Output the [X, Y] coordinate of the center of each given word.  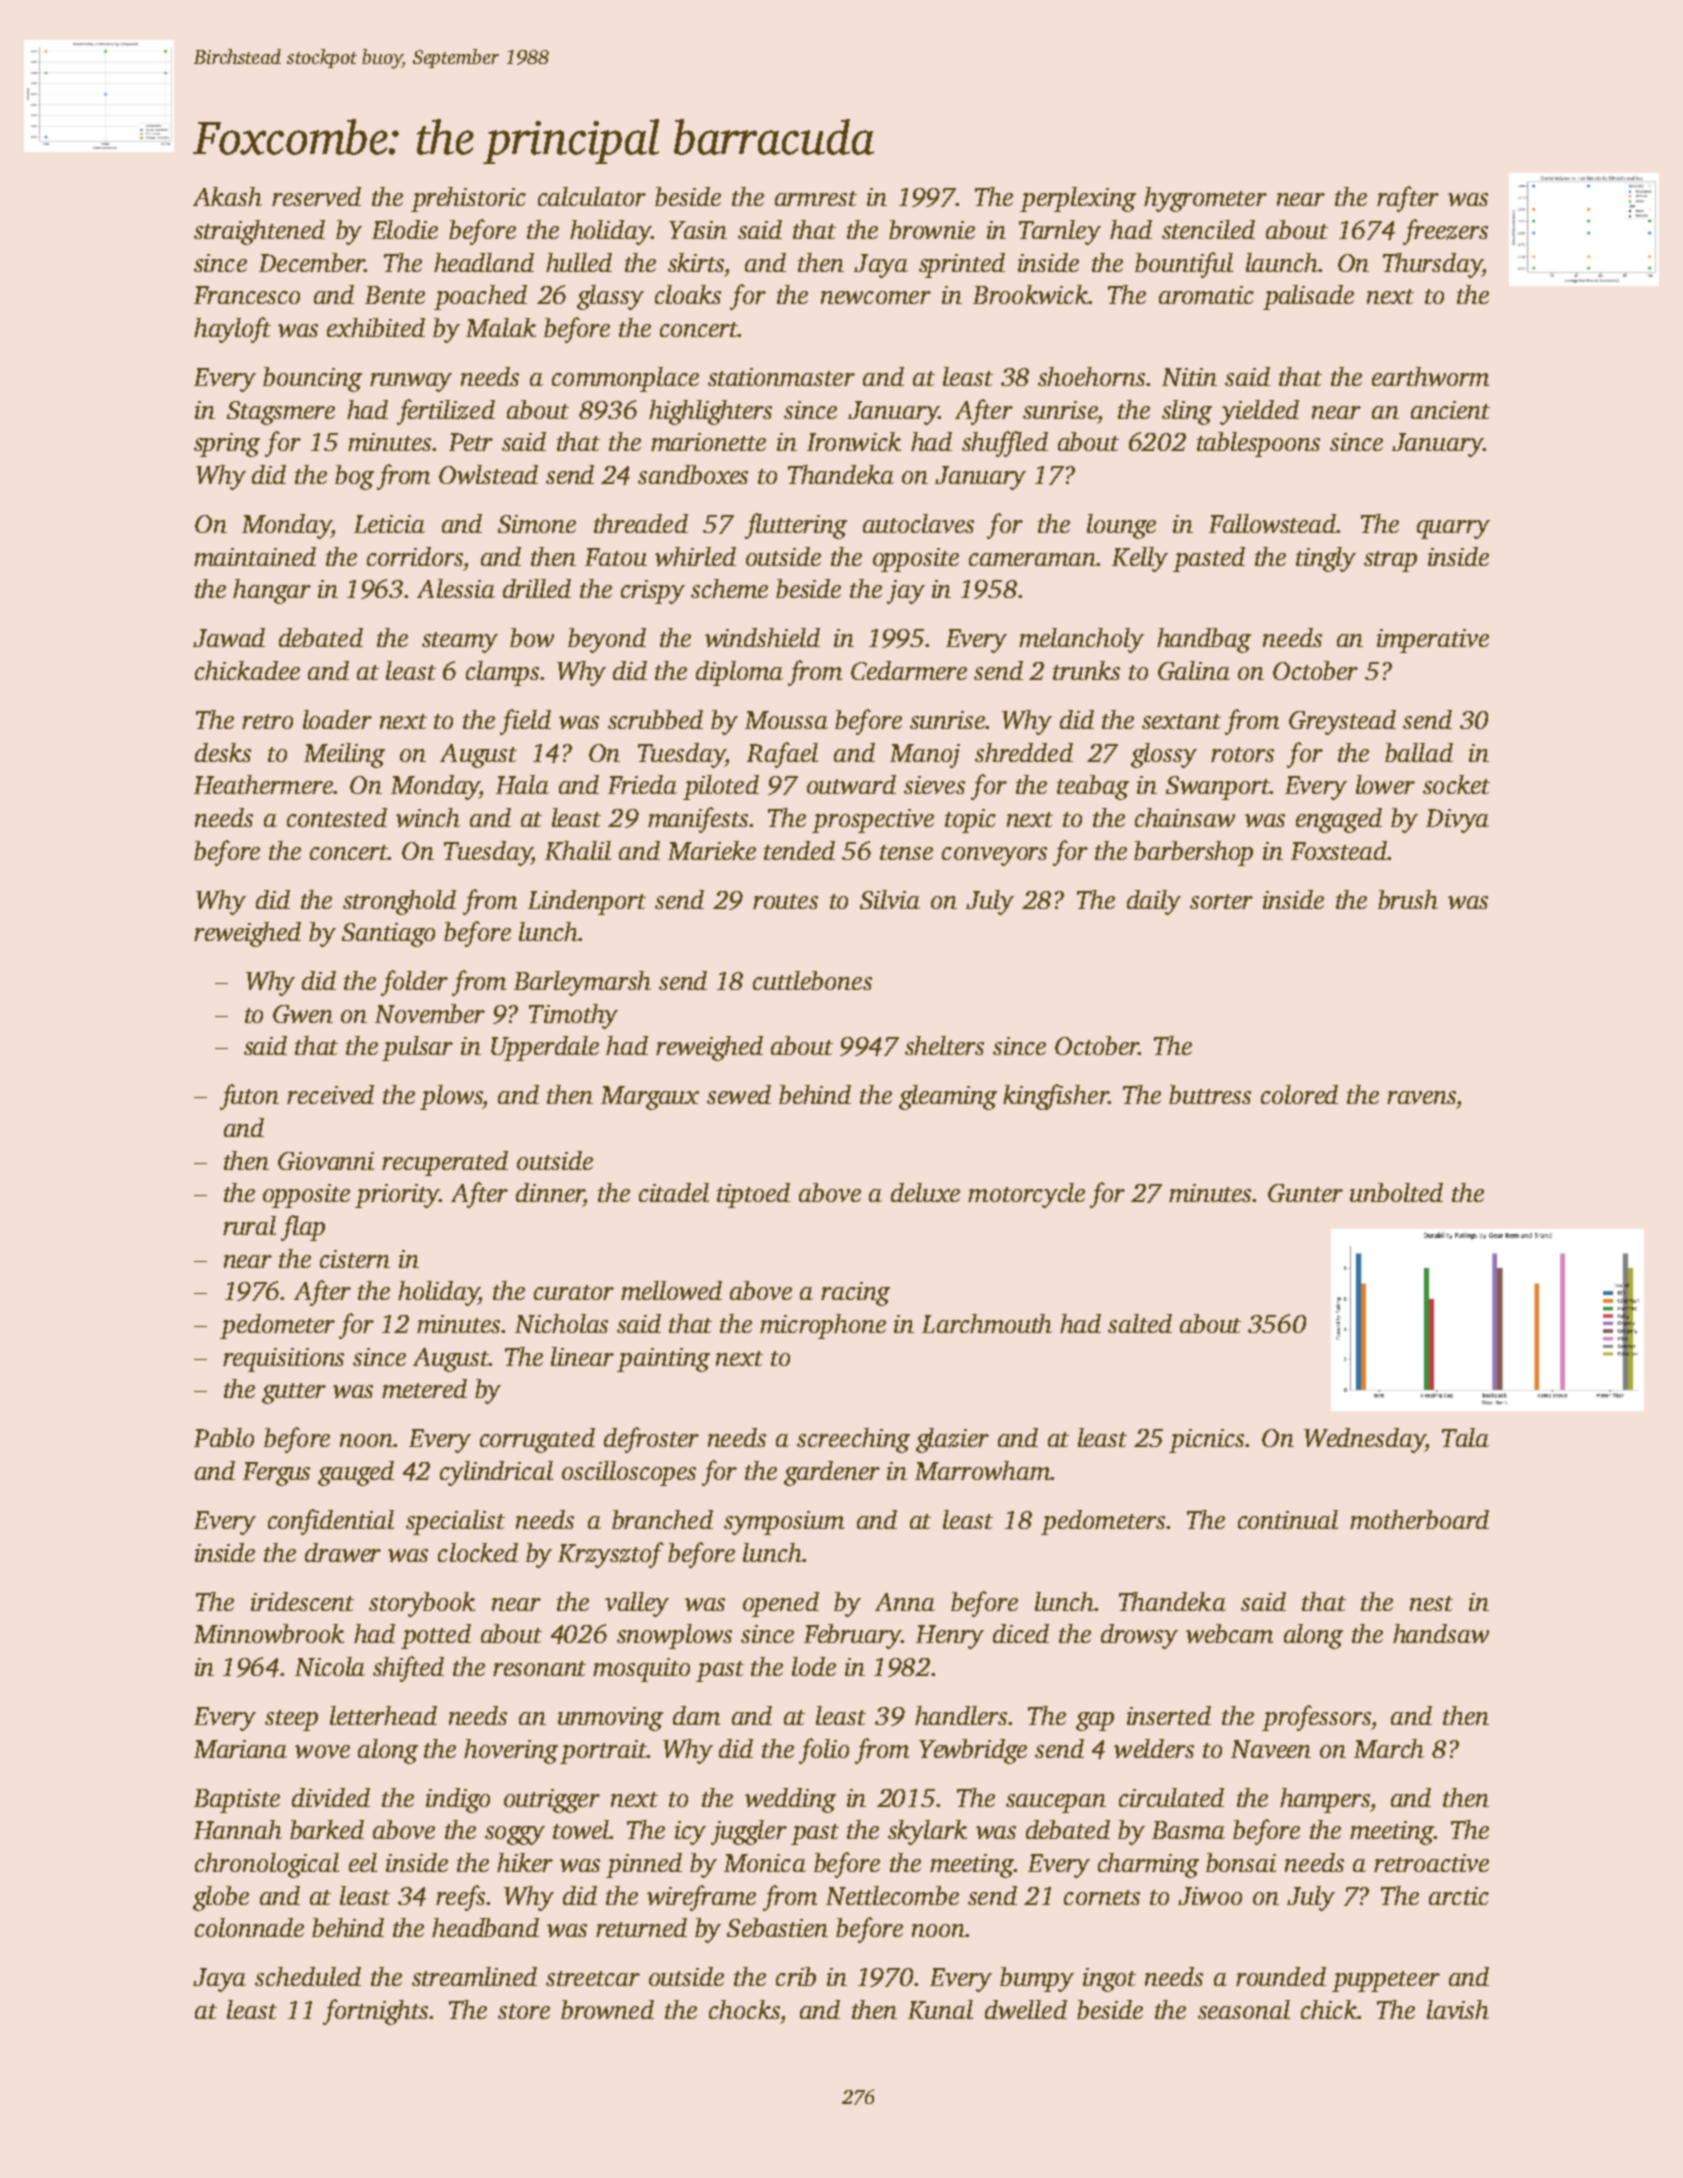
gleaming [948, 1097]
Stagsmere [281, 413]
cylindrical [496, 1473]
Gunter [1305, 1193]
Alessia [456, 588]
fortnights [375, 2012]
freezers [1445, 232]
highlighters [710, 412]
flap [303, 1228]
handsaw [1441, 1633]
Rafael [782, 755]
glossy [1164, 755]
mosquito [641, 1670]
